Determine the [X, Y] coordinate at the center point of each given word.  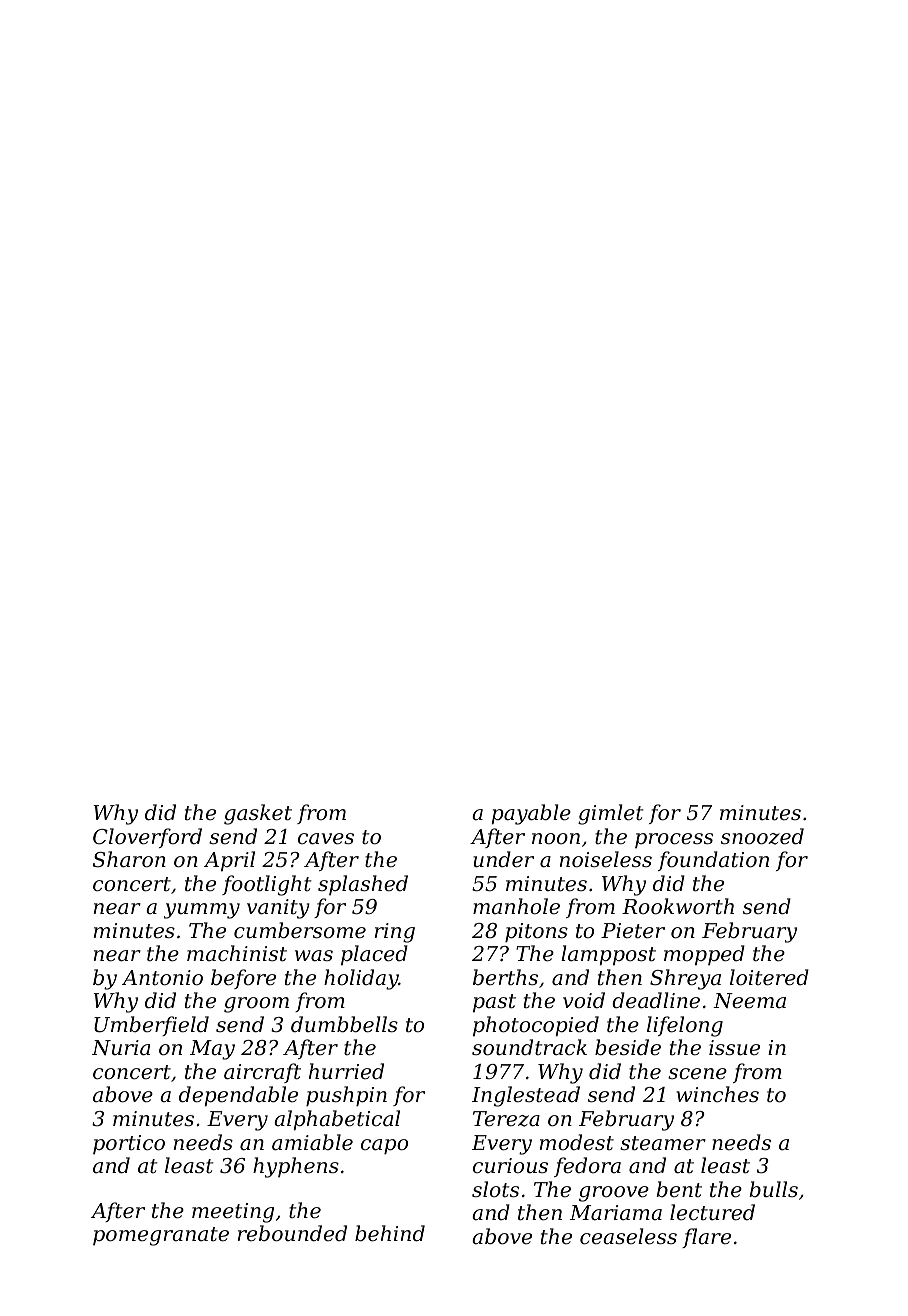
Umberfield [151, 1026]
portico [129, 1144]
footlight [267, 885]
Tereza [506, 1119]
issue [734, 1047]
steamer [663, 1143]
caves [326, 839]
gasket [258, 814]
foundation [713, 861]
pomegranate [161, 1236]
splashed [363, 885]
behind [390, 1233]
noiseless [606, 859]
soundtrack [529, 1047]
